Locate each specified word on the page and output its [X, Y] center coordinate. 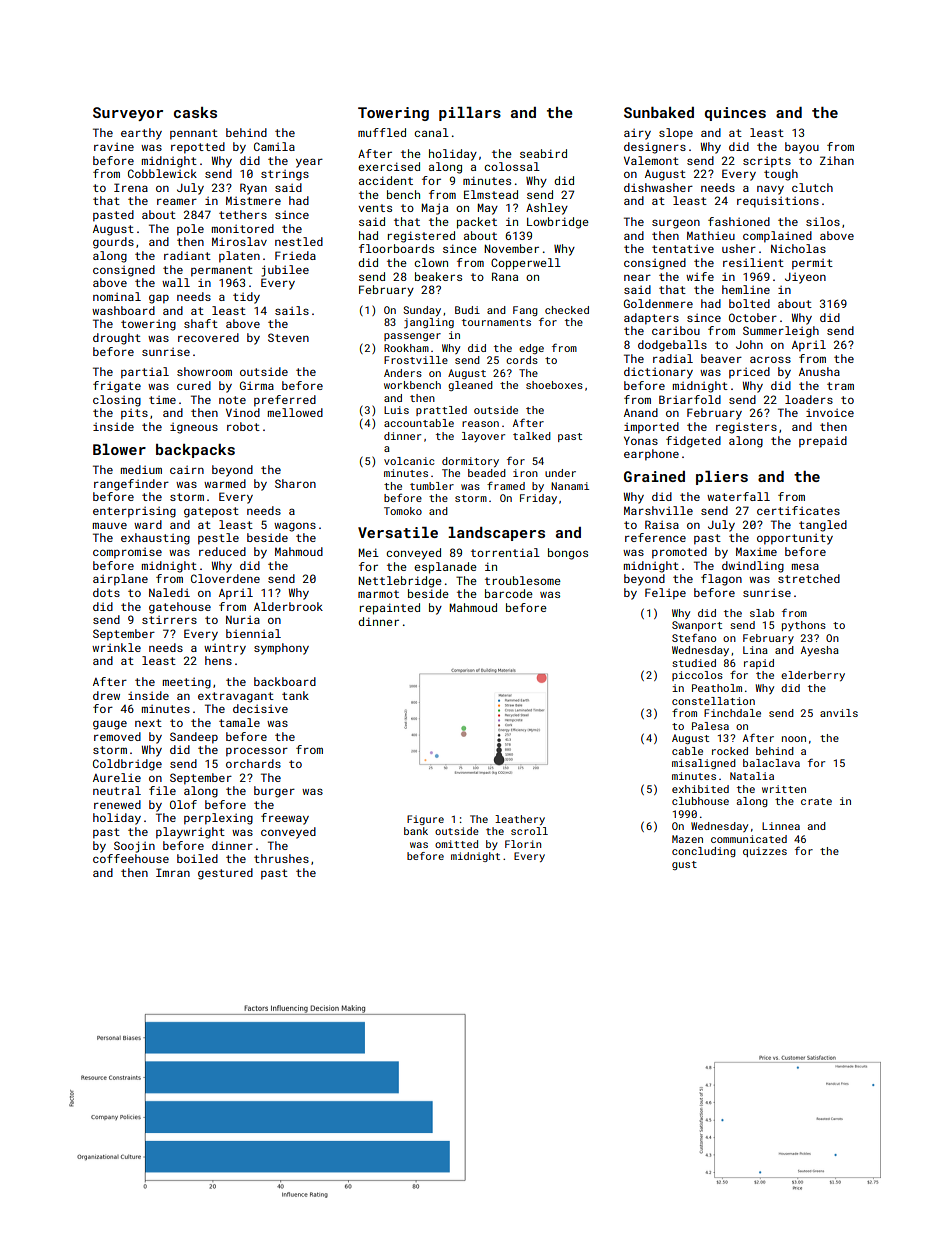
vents [375, 208]
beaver [721, 358]
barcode [509, 593]
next [148, 723]
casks [195, 112]
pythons [804, 626]
